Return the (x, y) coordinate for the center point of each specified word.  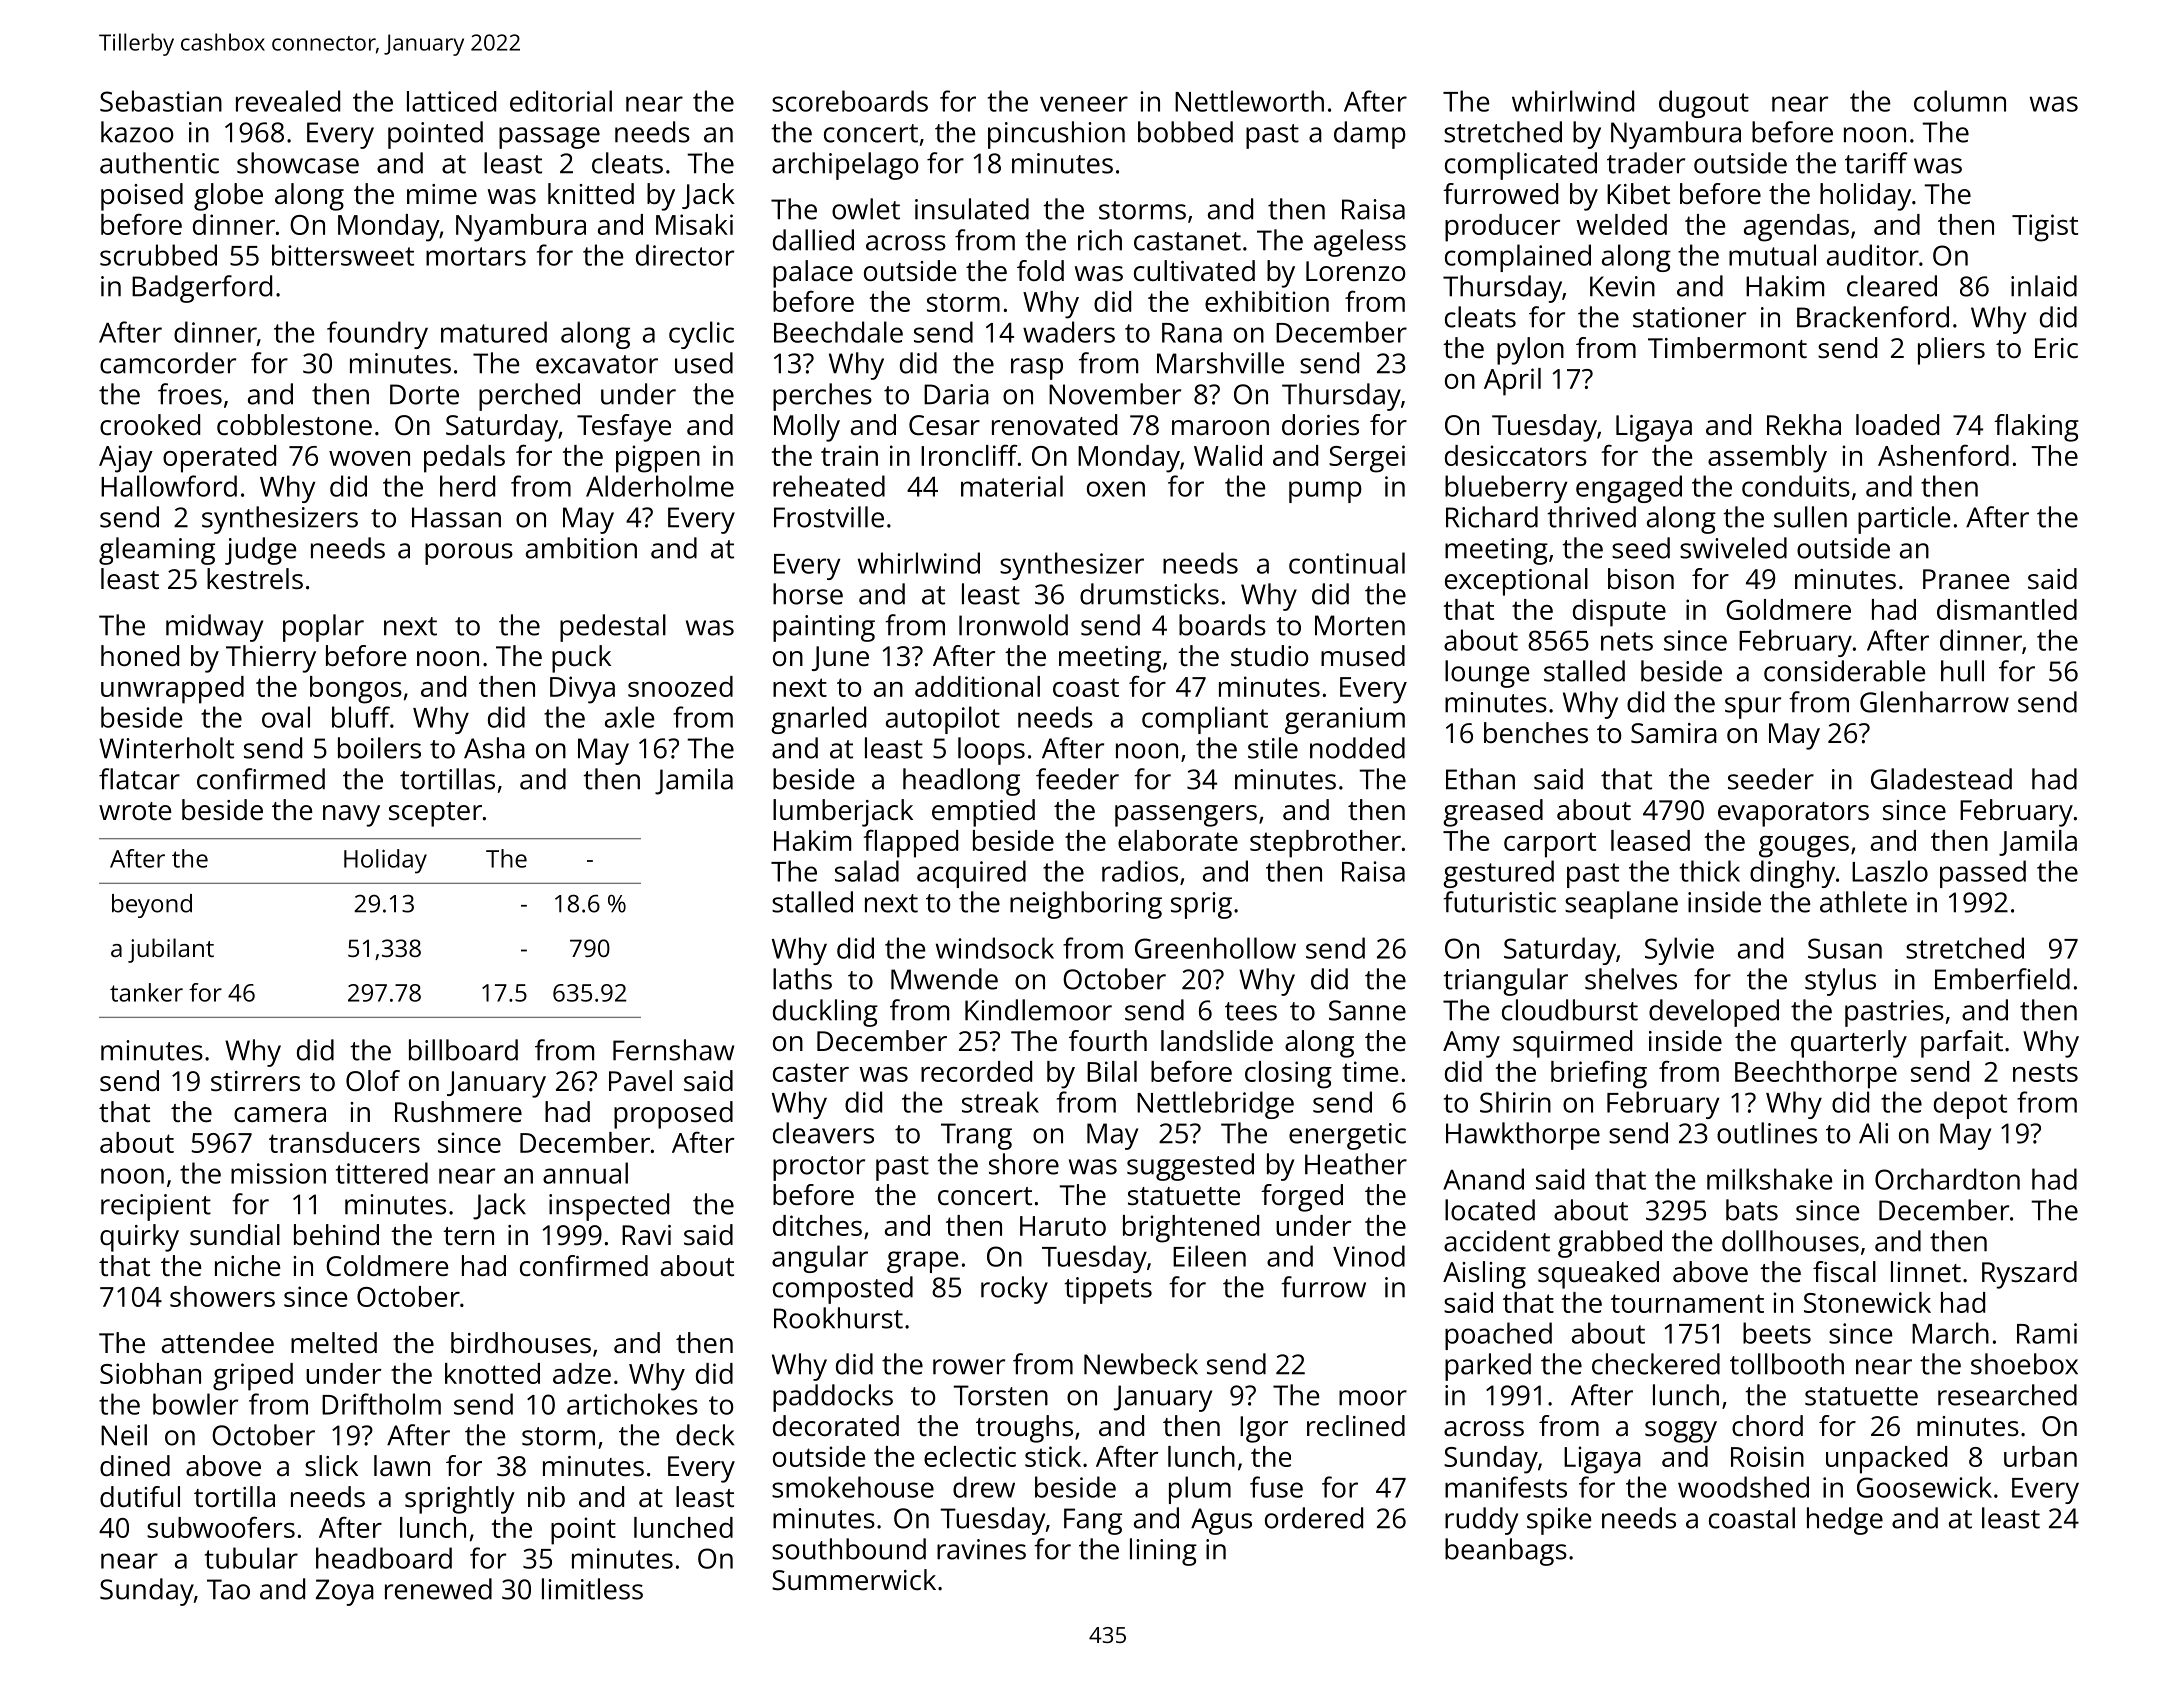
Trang (976, 1136)
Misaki (694, 224)
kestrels (255, 579)
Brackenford (1873, 317)
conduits (1796, 486)
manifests (1506, 1487)
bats (1752, 1210)
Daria (956, 394)
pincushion (1056, 135)
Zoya (345, 1592)
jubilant (171, 950)
